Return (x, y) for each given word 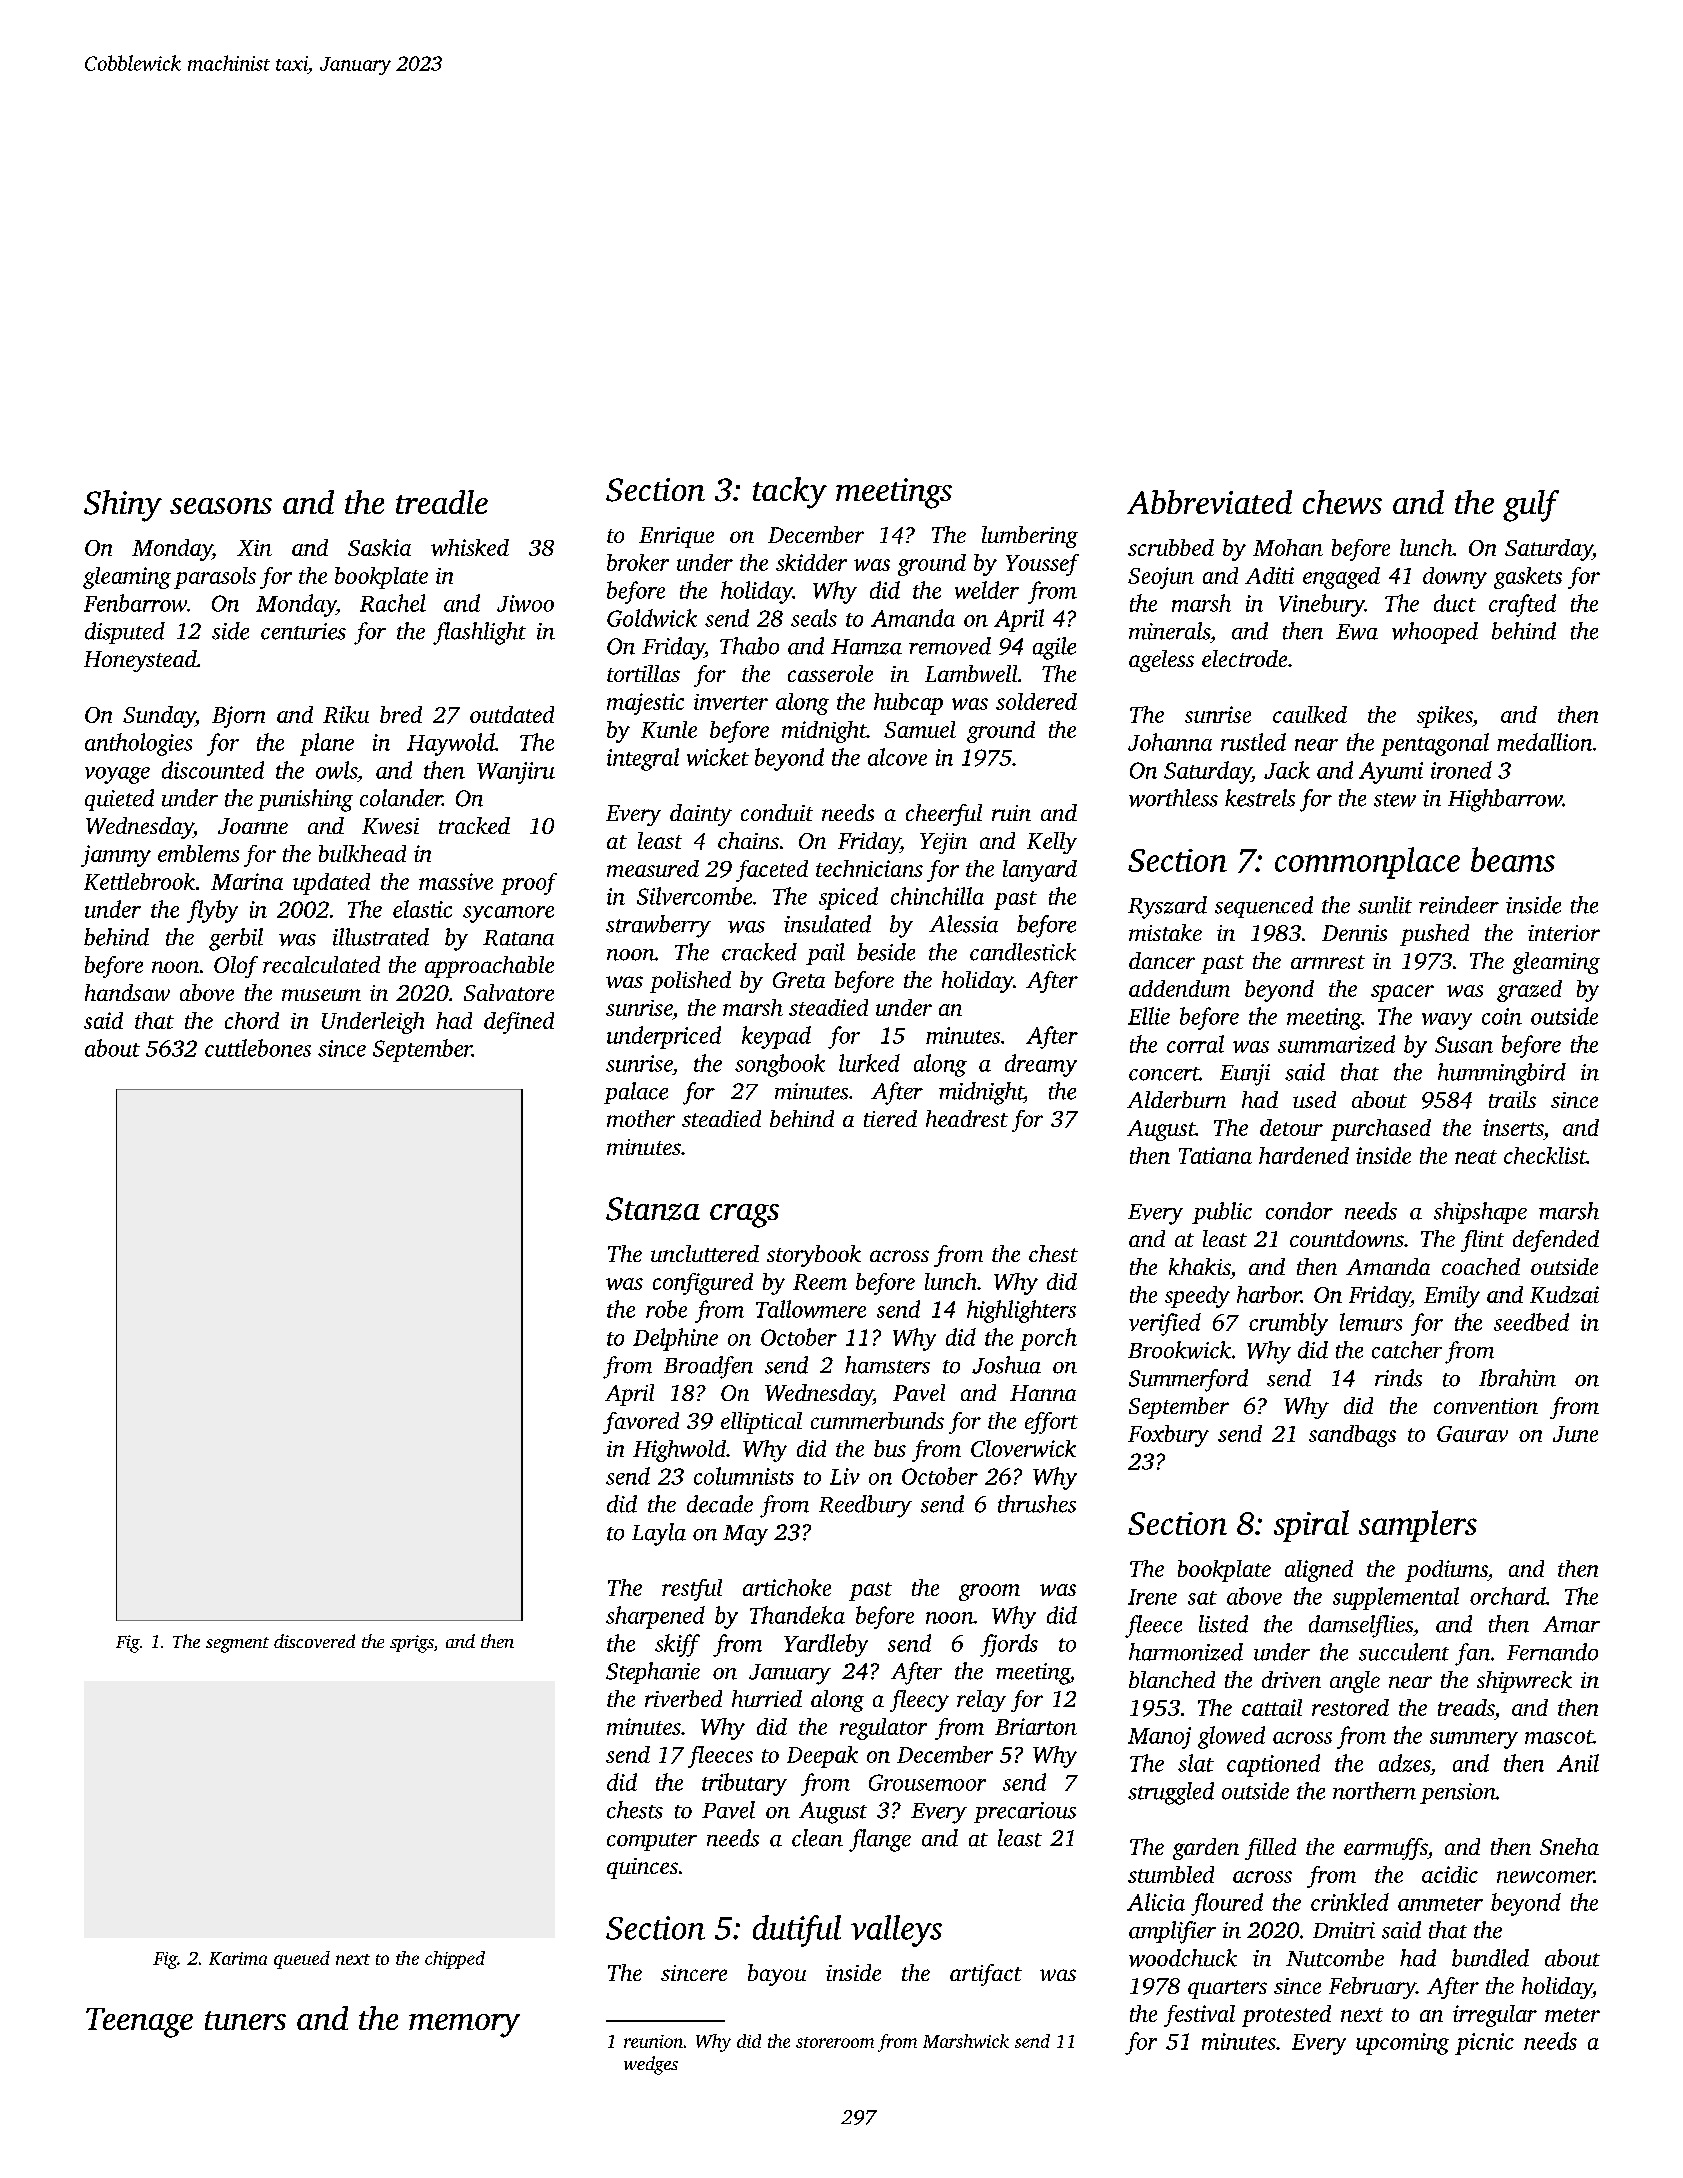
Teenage (139, 2023)
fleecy (919, 1701)
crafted (1522, 605)
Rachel (393, 603)
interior (1564, 933)
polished (690, 982)
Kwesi (390, 826)
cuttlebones (258, 1048)
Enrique (676, 537)
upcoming (1402, 2044)
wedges (651, 2065)
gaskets (1528, 578)
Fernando (1552, 1652)
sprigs (411, 1644)
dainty (701, 815)
